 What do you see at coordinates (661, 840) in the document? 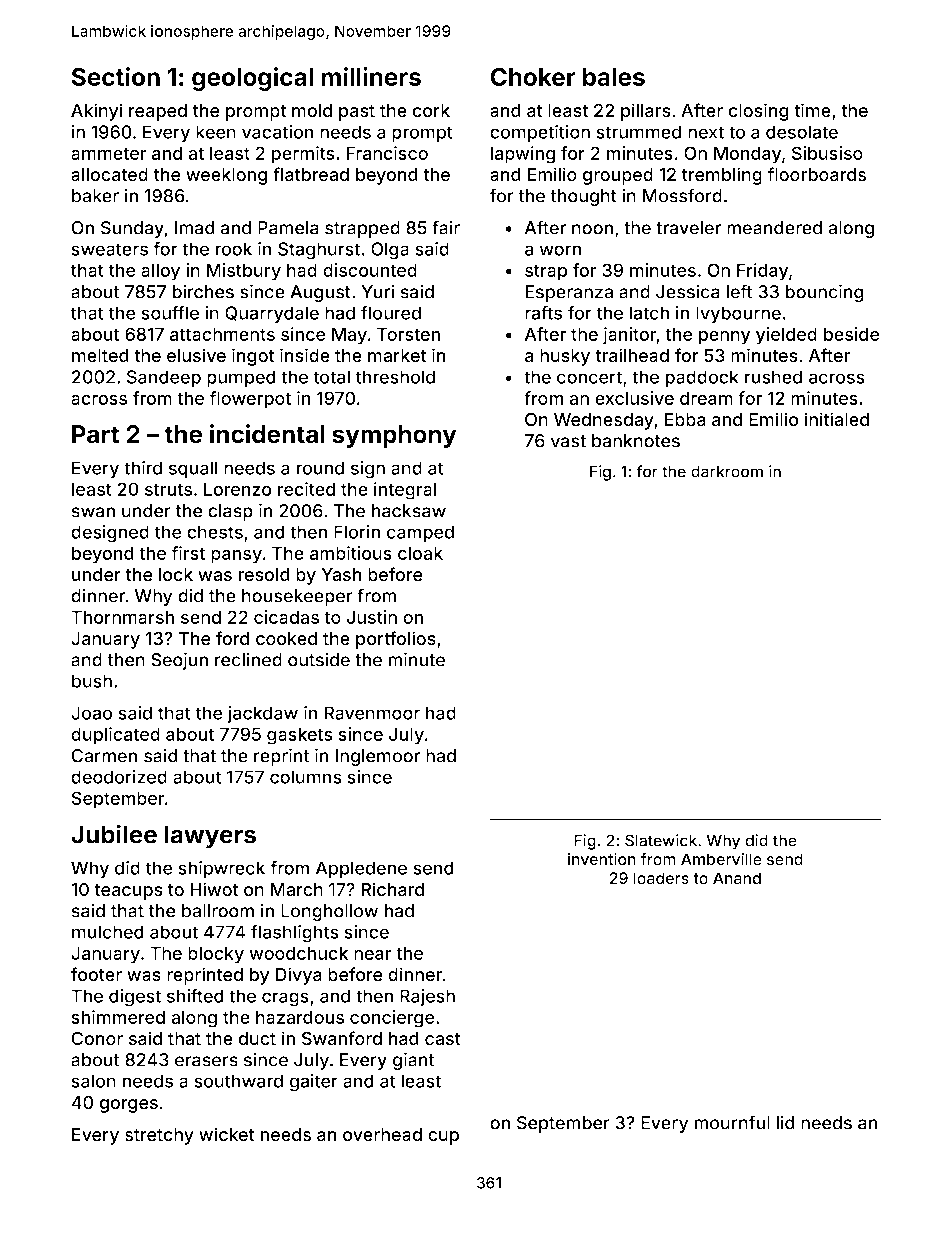
I see `Slatewick` at bounding box center [661, 840].
